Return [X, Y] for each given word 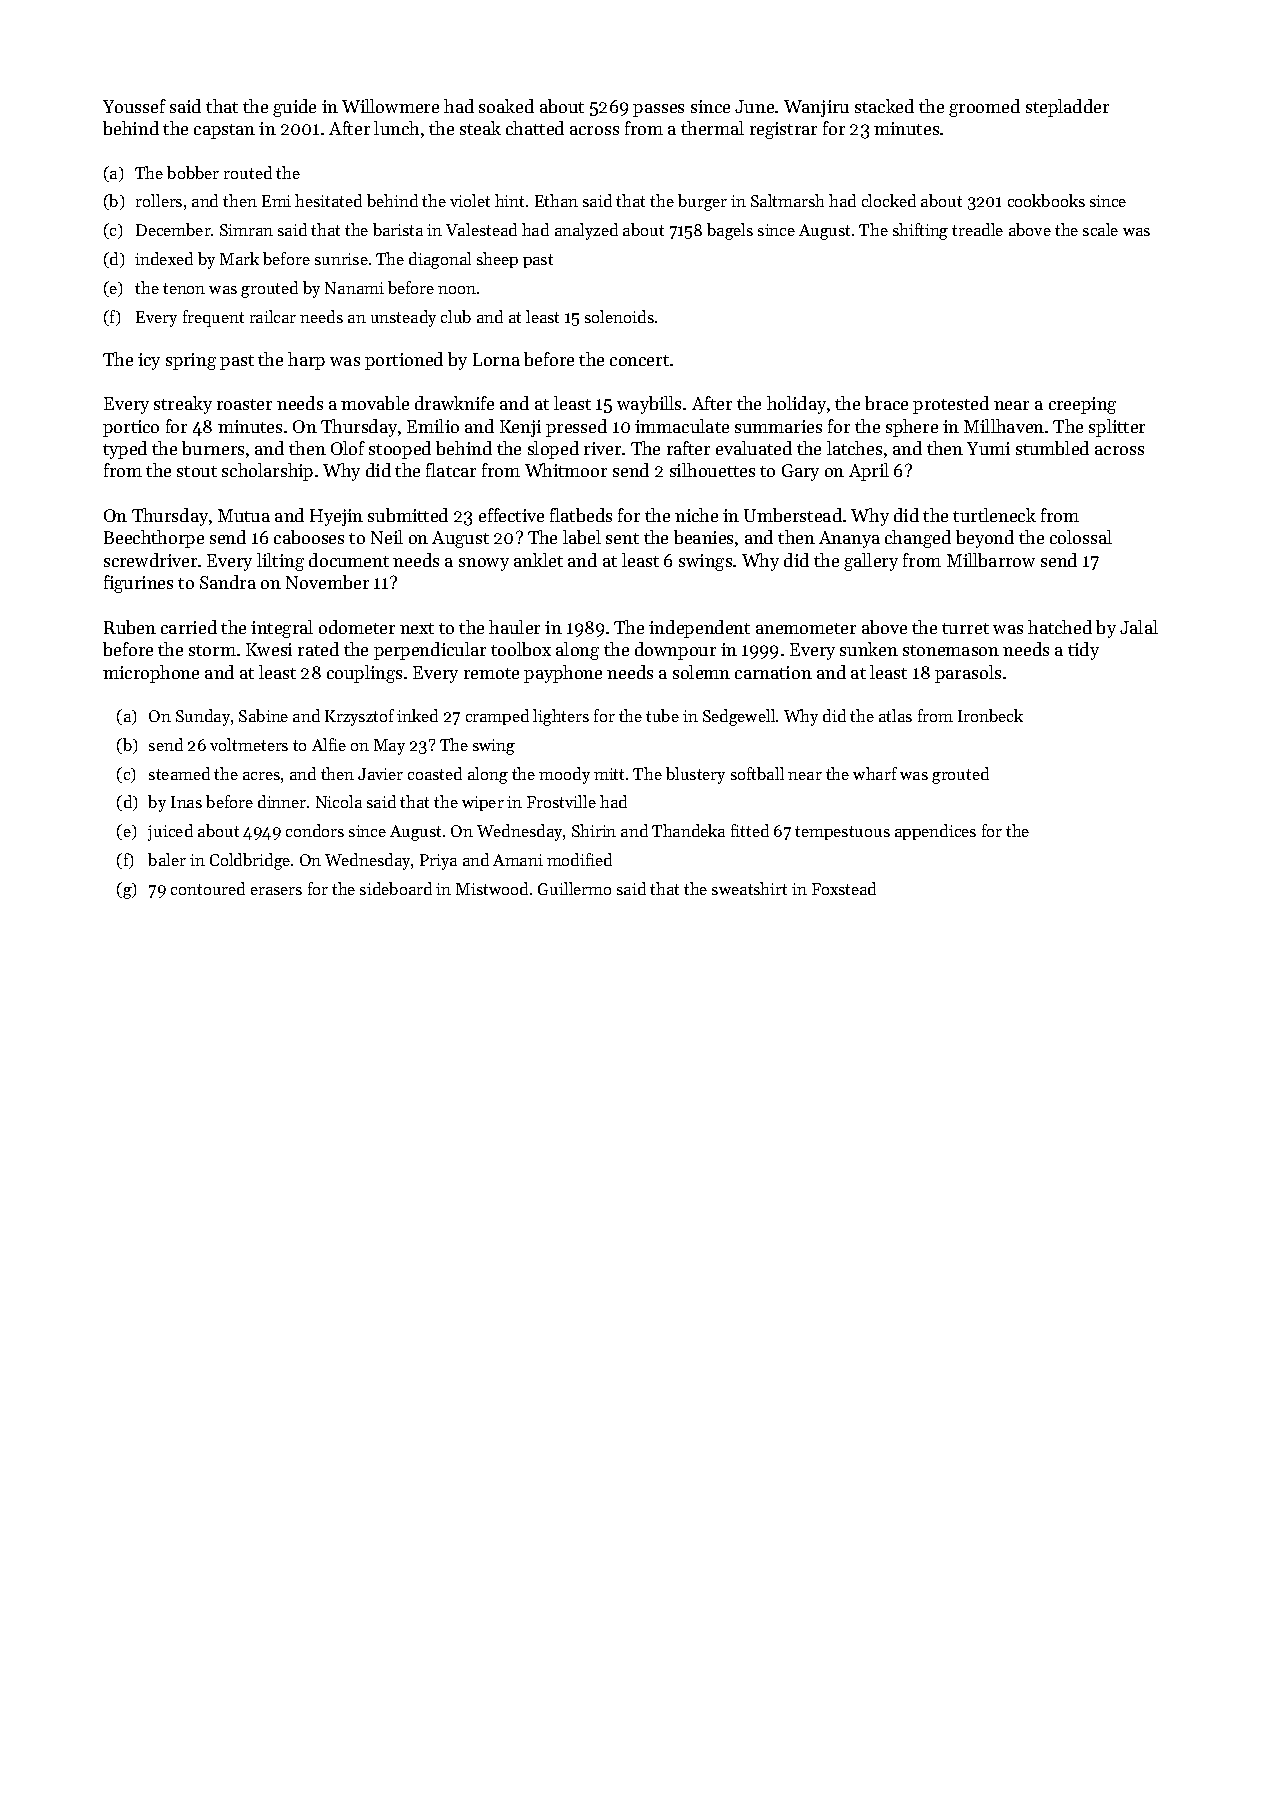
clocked [889, 200]
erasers [276, 891]
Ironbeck [990, 715]
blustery [695, 775]
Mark [239, 258]
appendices [935, 832]
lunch [396, 128]
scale [1100, 229]
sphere [912, 428]
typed [125, 450]
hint [509, 200]
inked [417, 715]
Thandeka [688, 830]
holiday [796, 405]
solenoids [619, 316]
